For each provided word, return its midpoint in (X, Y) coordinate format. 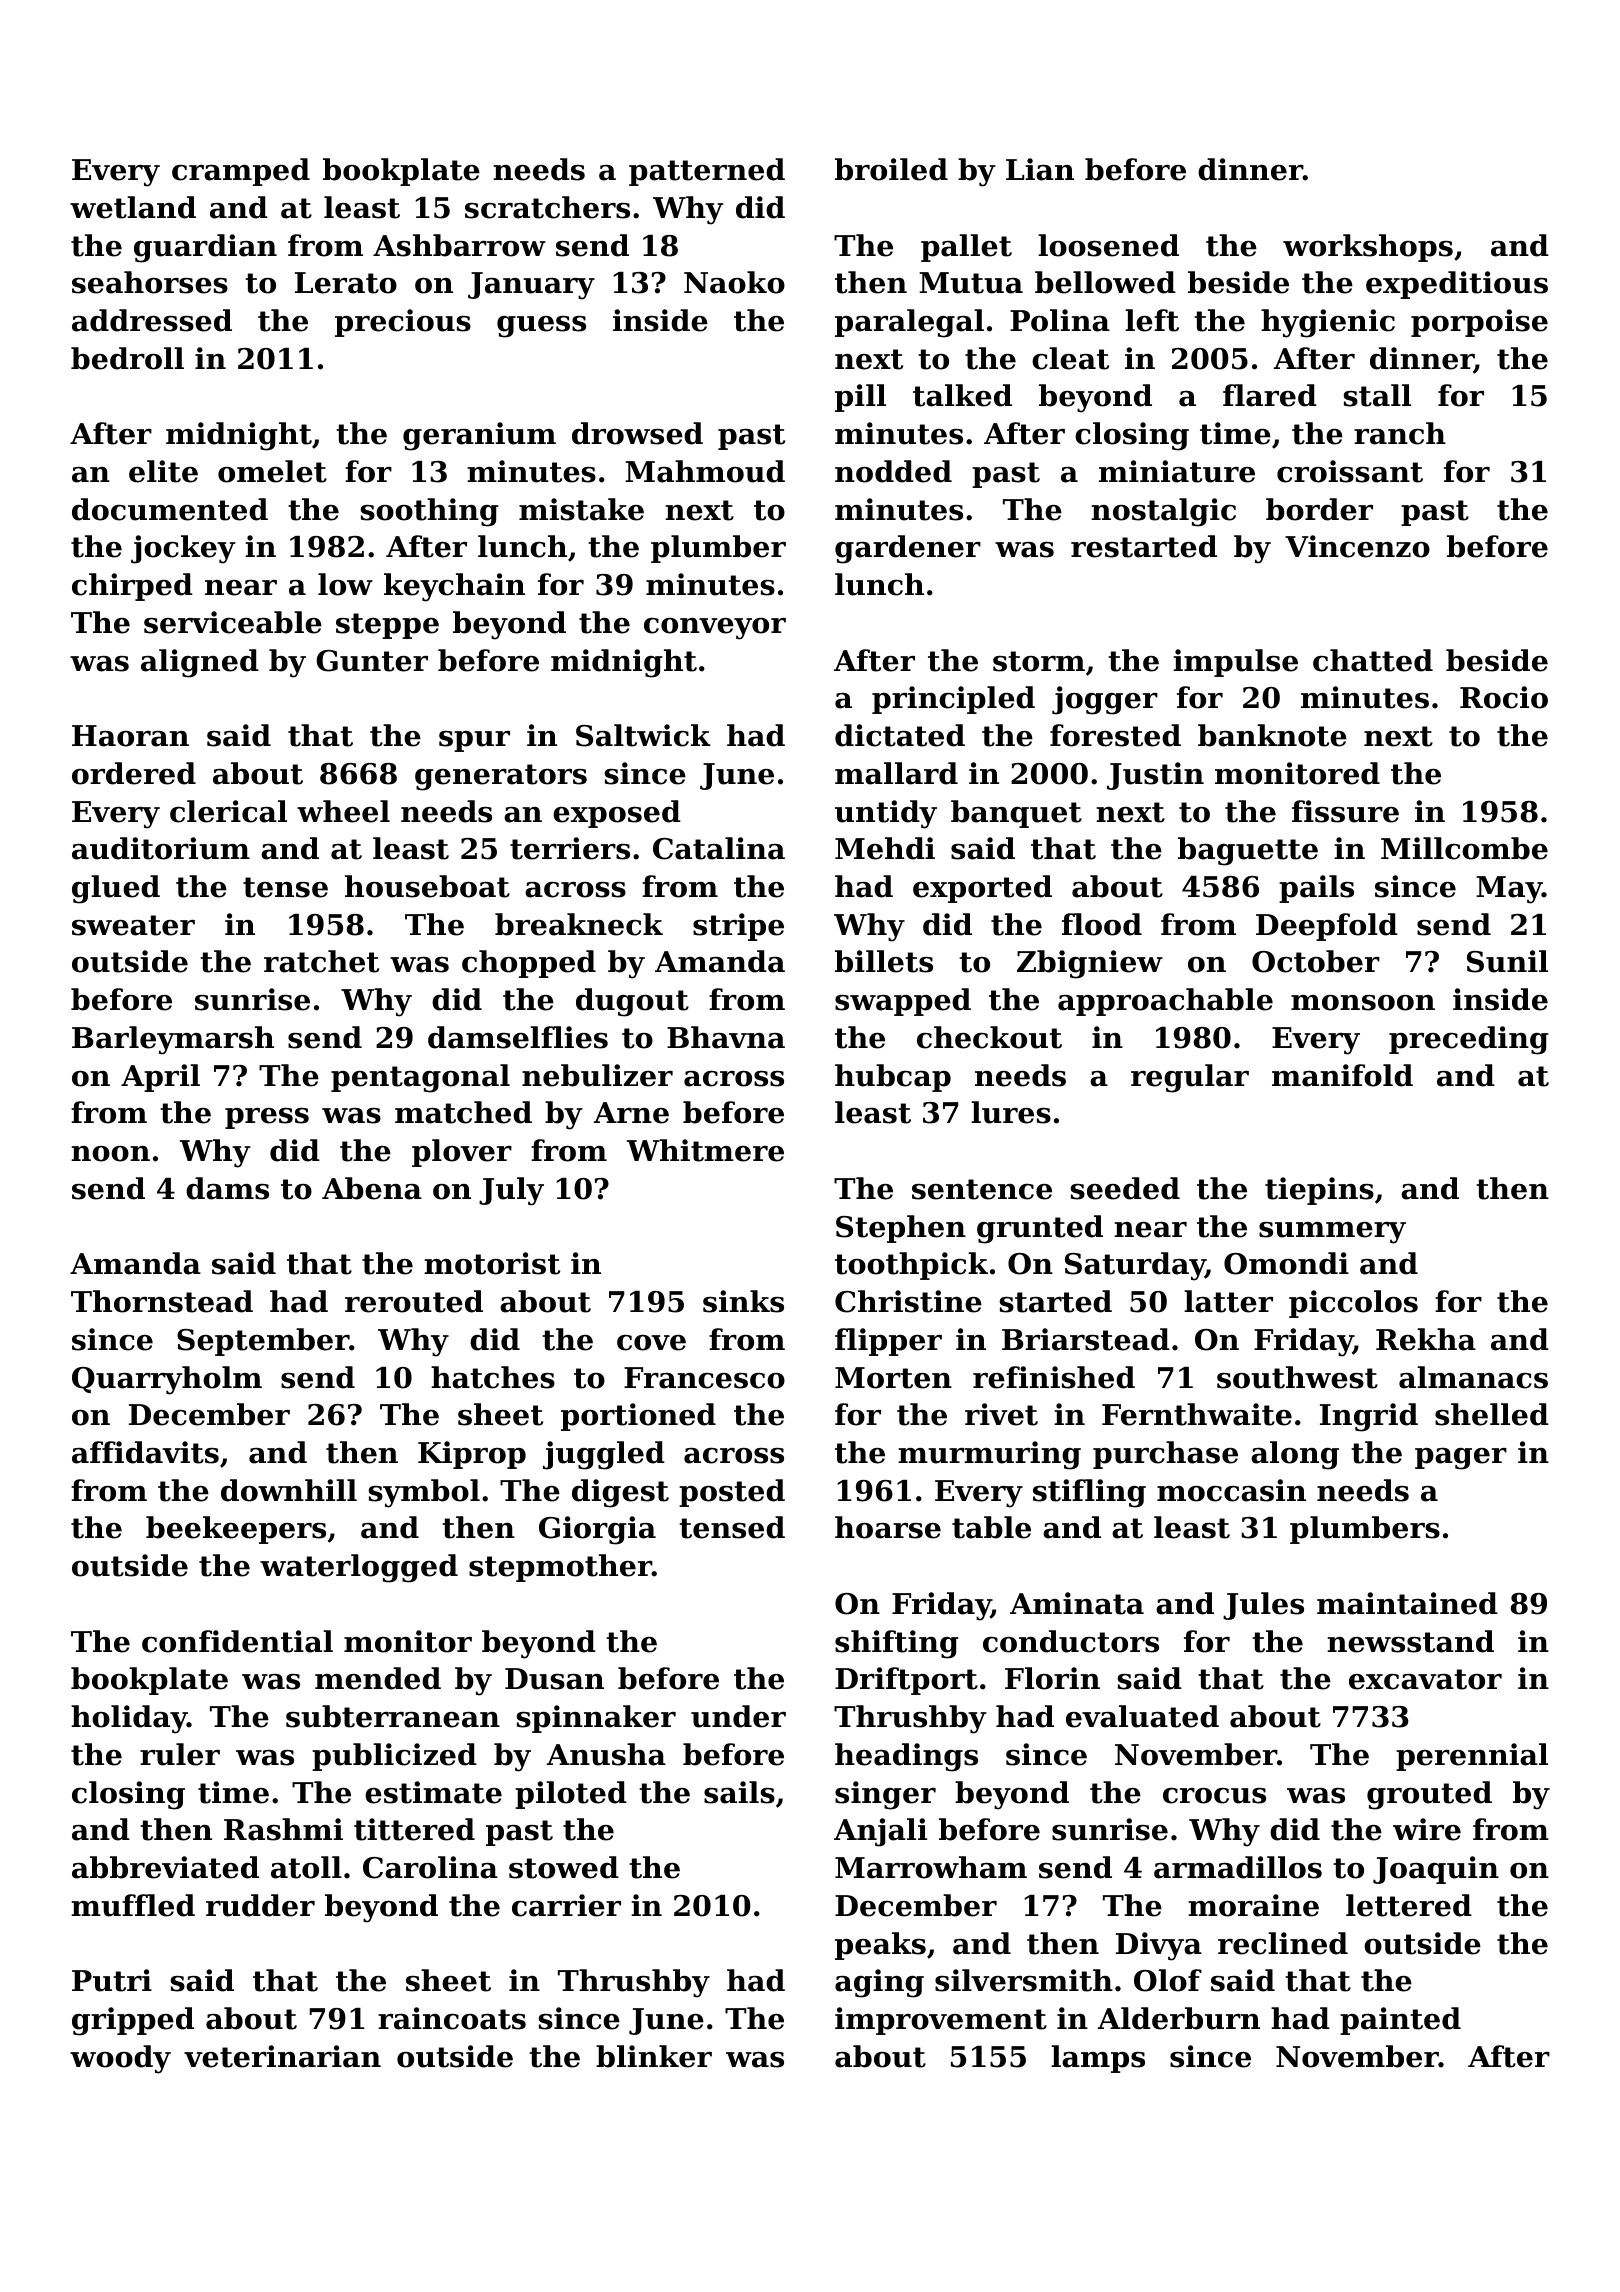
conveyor (715, 629)
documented (170, 509)
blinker (654, 2056)
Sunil (1507, 961)
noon (110, 1154)
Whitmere (705, 1150)
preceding (1469, 1040)
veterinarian (282, 2056)
